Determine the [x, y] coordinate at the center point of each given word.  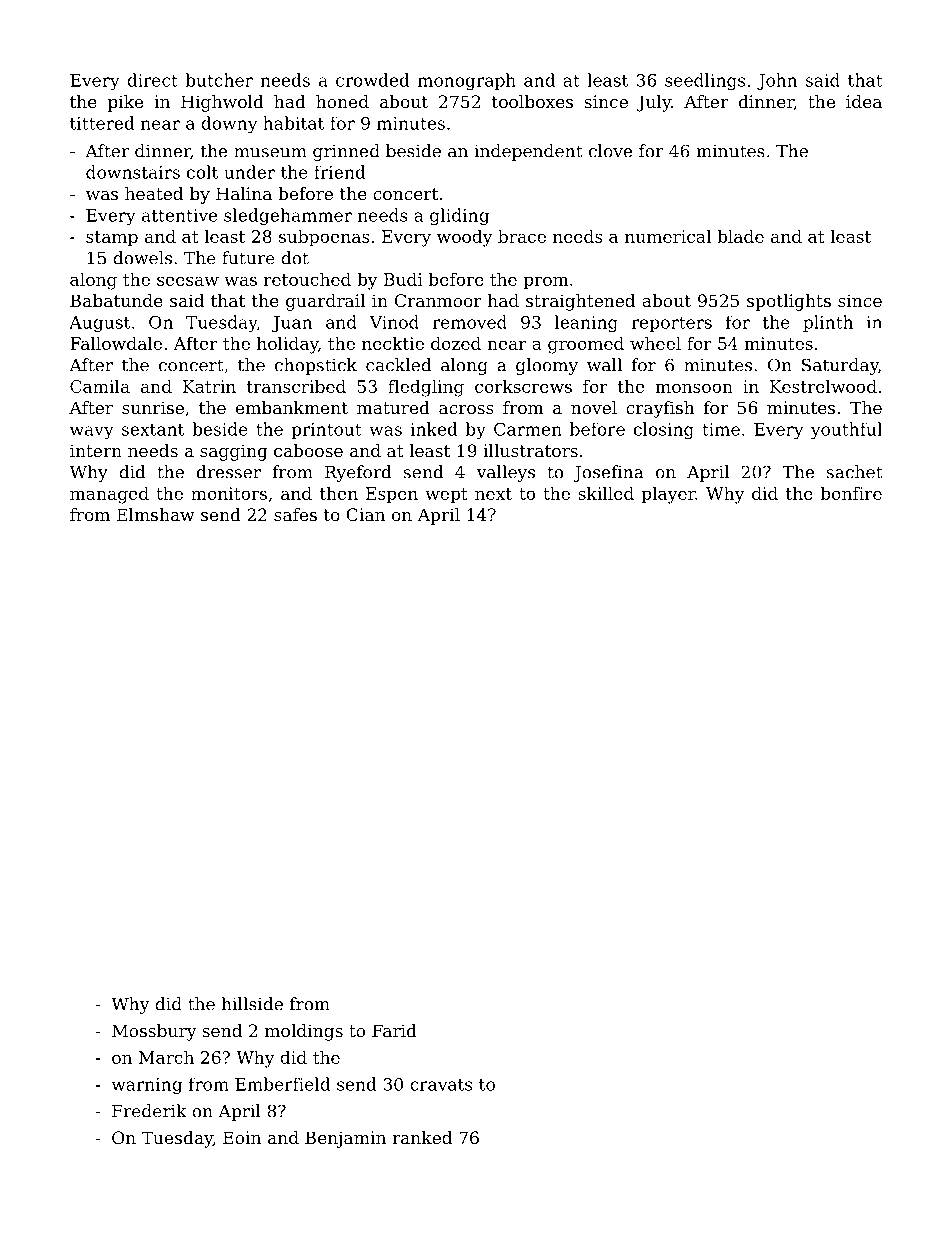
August [99, 324]
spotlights [789, 302]
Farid [394, 1030]
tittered [102, 123]
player [669, 495]
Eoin [242, 1137]
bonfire [851, 493]
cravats [441, 1085]
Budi [403, 279]
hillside [252, 1004]
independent [529, 152]
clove [610, 151]
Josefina [608, 473]
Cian [365, 514]
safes [295, 514]
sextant [153, 430]
